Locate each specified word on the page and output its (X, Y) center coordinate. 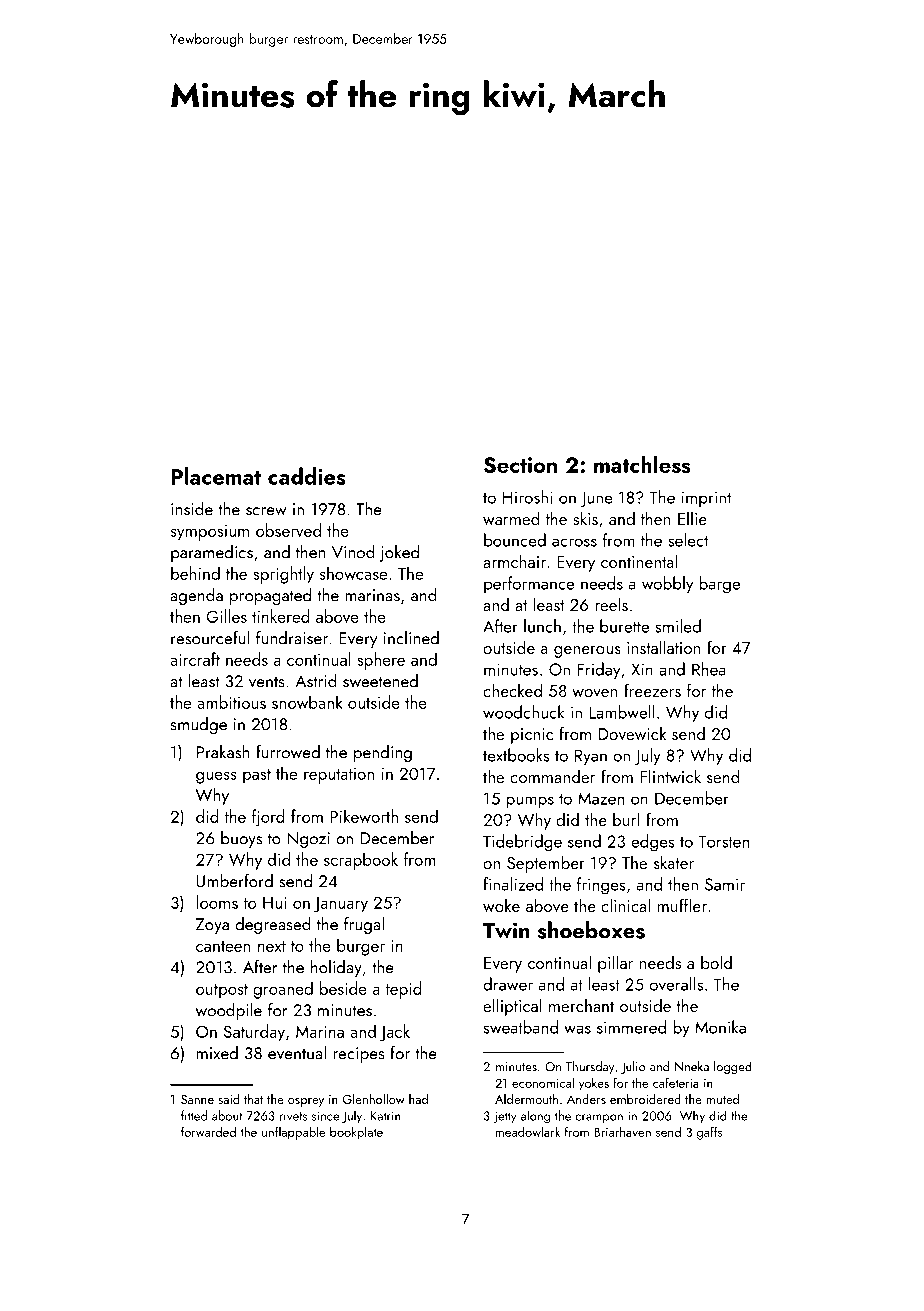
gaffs (709, 1133)
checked (512, 690)
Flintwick (670, 776)
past (257, 776)
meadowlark (527, 1131)
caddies (307, 476)
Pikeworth (364, 816)
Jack (395, 1033)
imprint (706, 499)
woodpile (229, 1011)
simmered (631, 1027)
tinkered (281, 616)
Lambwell (622, 712)
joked (399, 553)
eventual (297, 1053)
